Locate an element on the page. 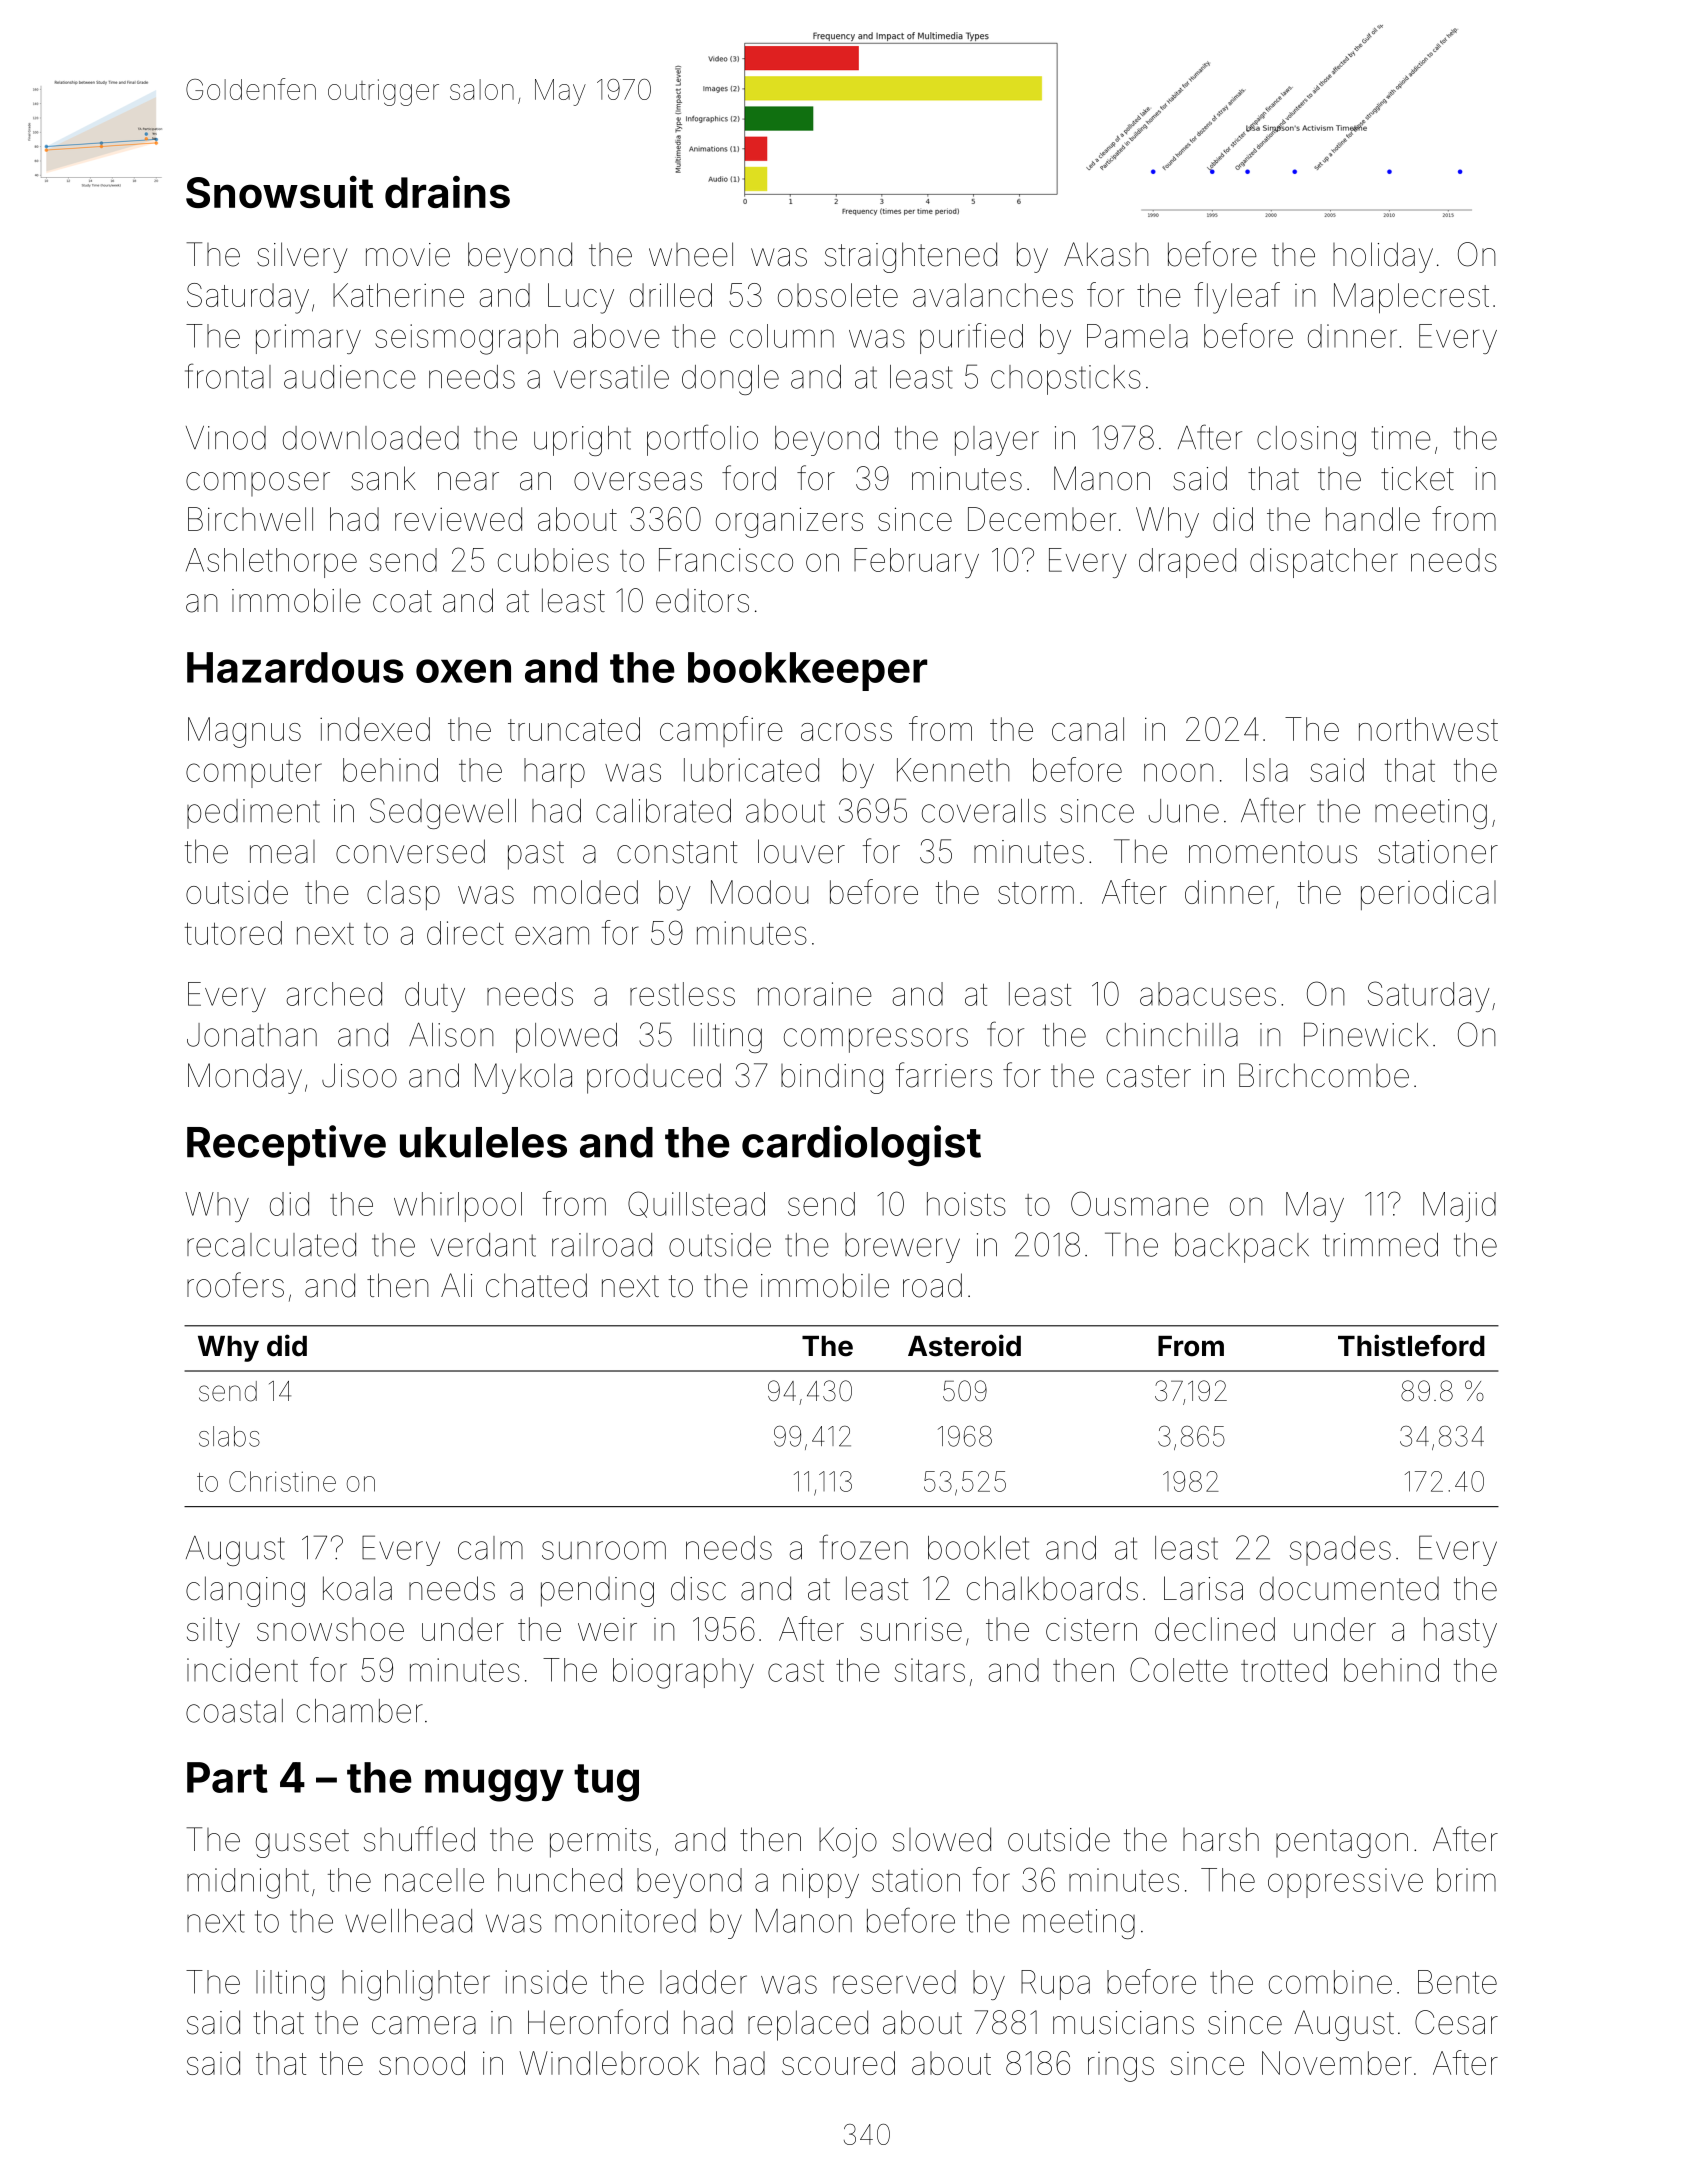  straightened is located at coordinates (911, 257).
